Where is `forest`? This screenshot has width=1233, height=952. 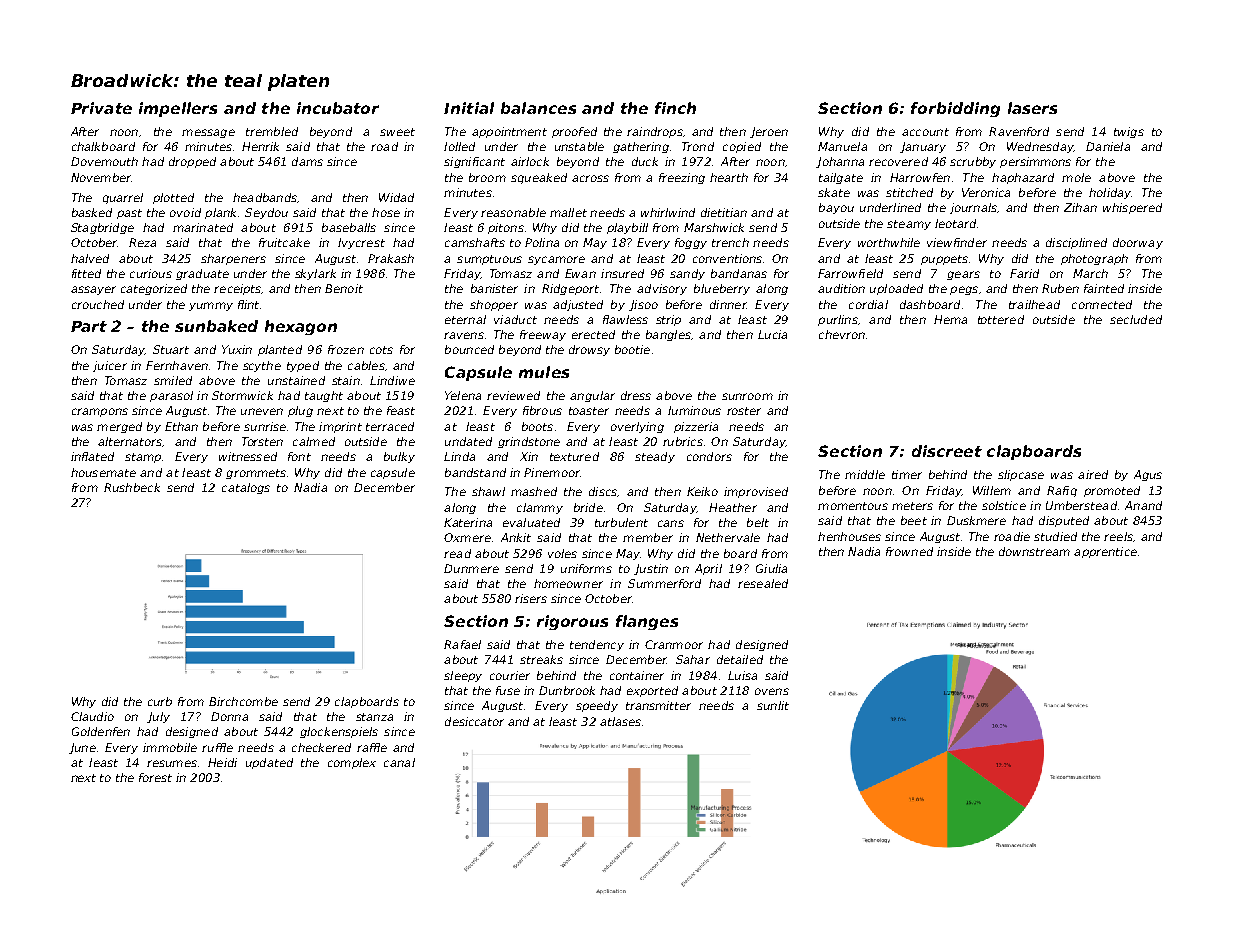 forest is located at coordinates (155, 777).
